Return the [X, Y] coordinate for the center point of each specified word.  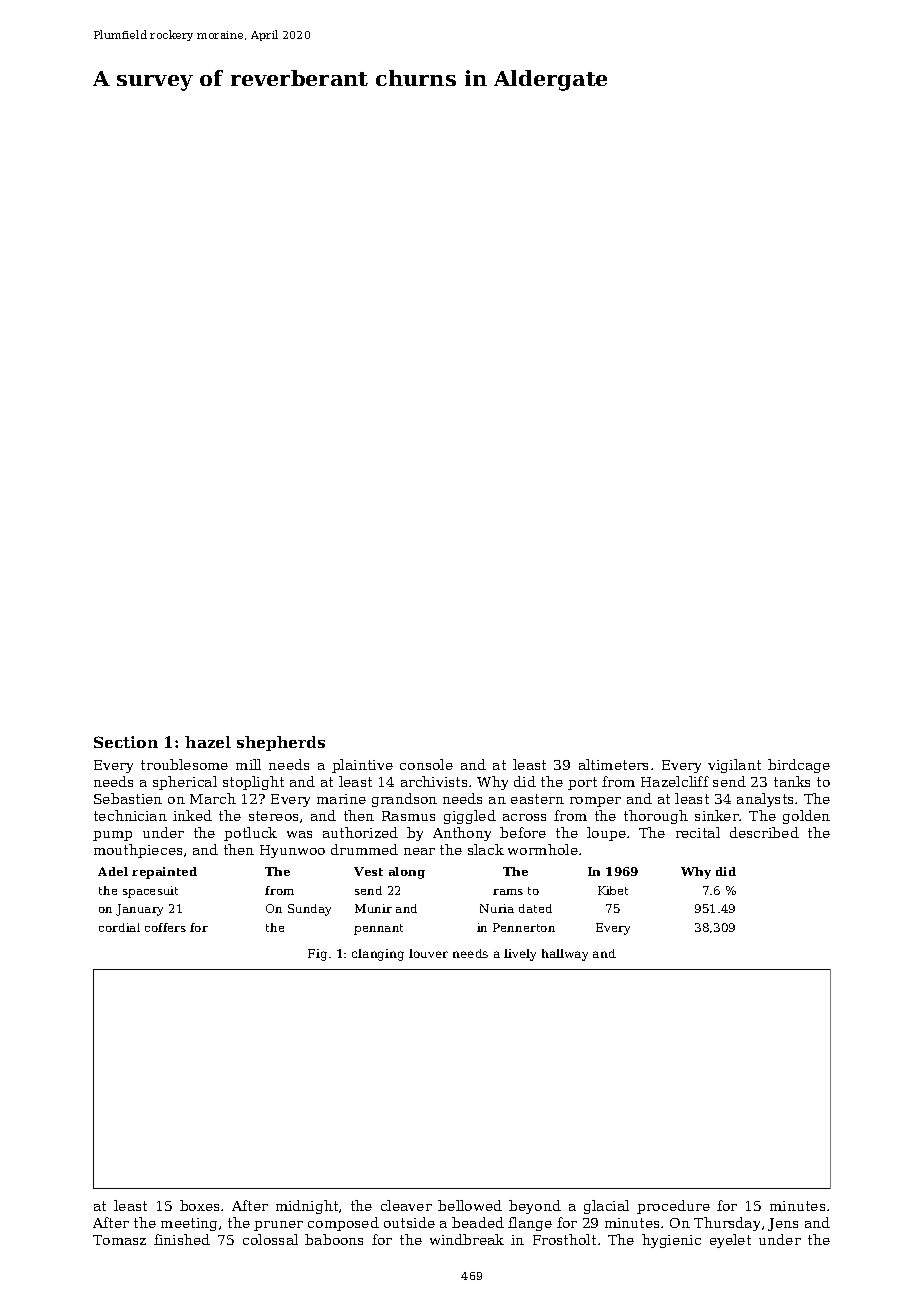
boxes [199, 1205]
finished [182, 1239]
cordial [119, 927]
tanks [792, 781]
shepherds [281, 743]
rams [508, 892]
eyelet [730, 1241]
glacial [606, 1207]
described [764, 832]
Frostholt [564, 1239]
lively [520, 955]
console [426, 764]
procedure [673, 1207]
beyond [535, 1207]
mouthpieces [138, 851]
